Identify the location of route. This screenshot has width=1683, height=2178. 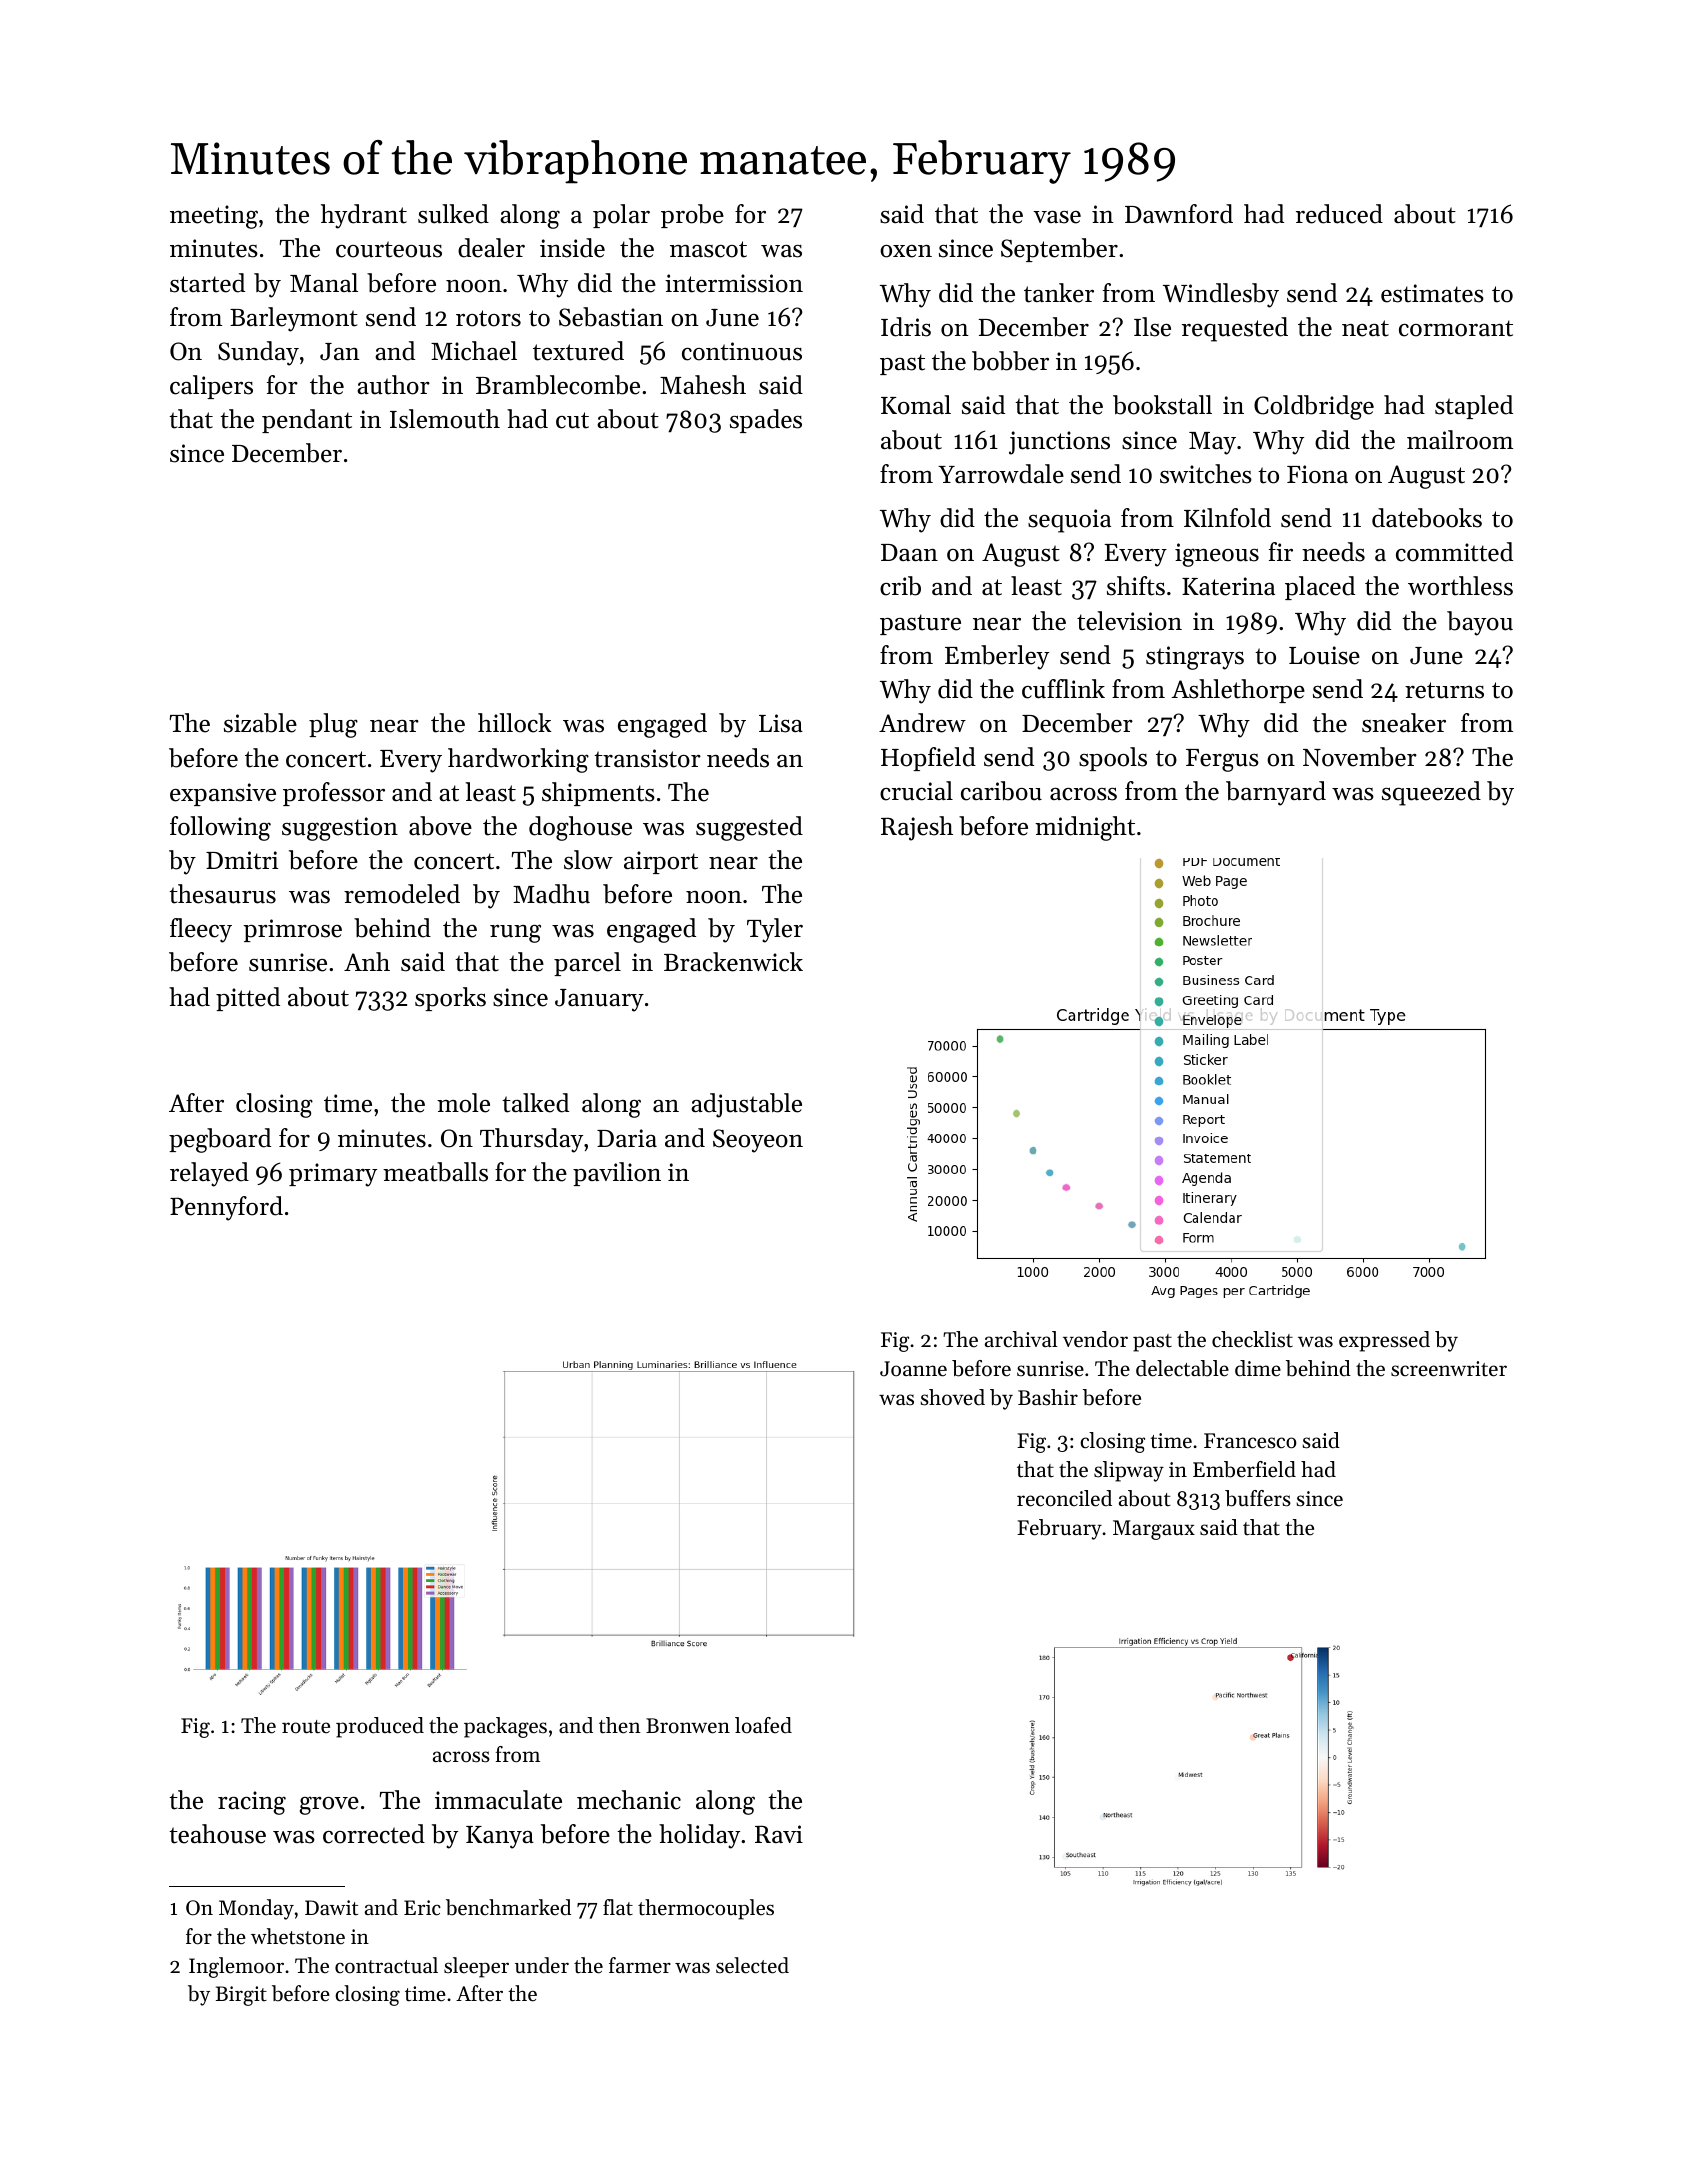
(306, 1727).
